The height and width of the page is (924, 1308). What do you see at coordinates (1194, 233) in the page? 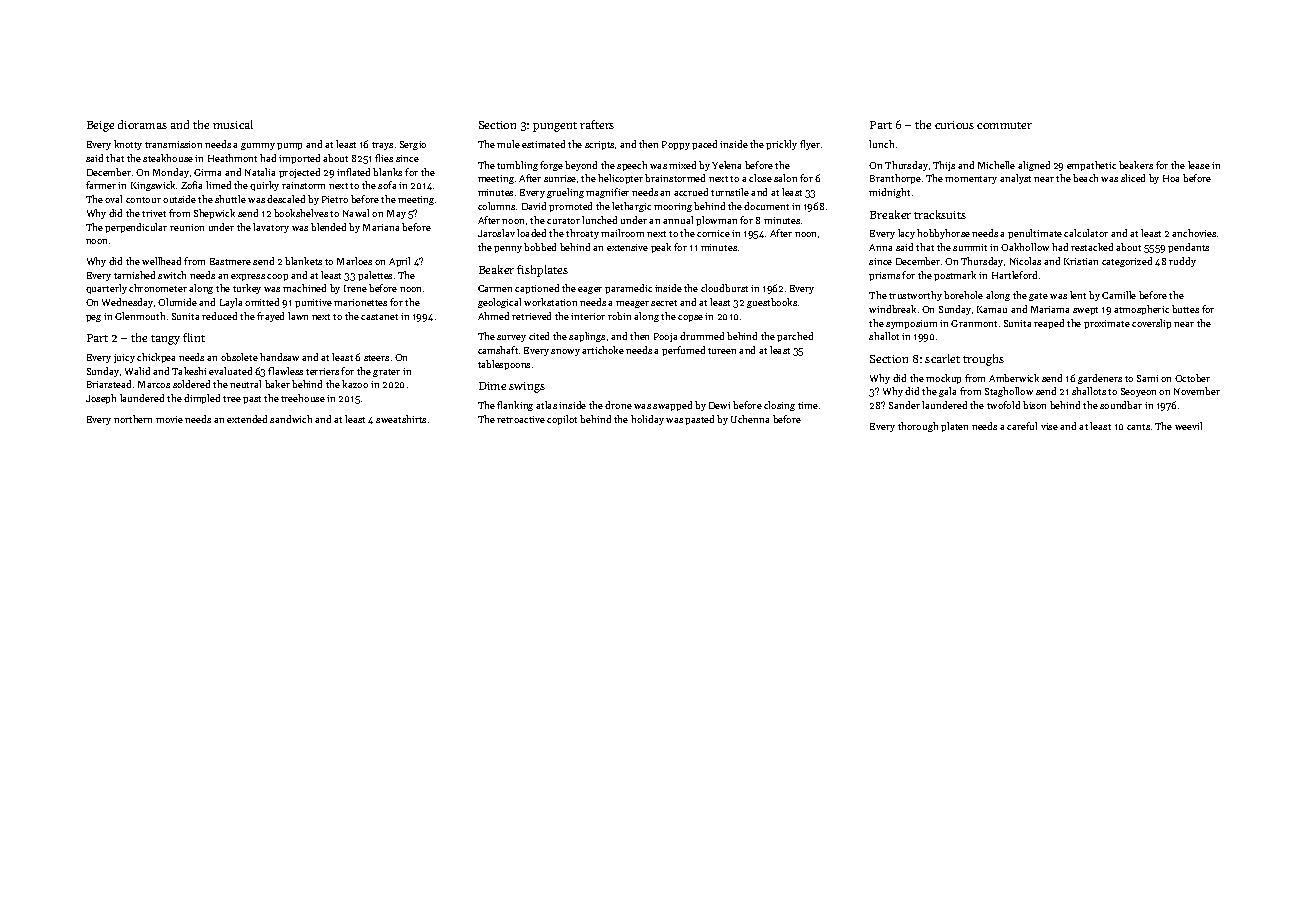
I see `anchovies` at bounding box center [1194, 233].
